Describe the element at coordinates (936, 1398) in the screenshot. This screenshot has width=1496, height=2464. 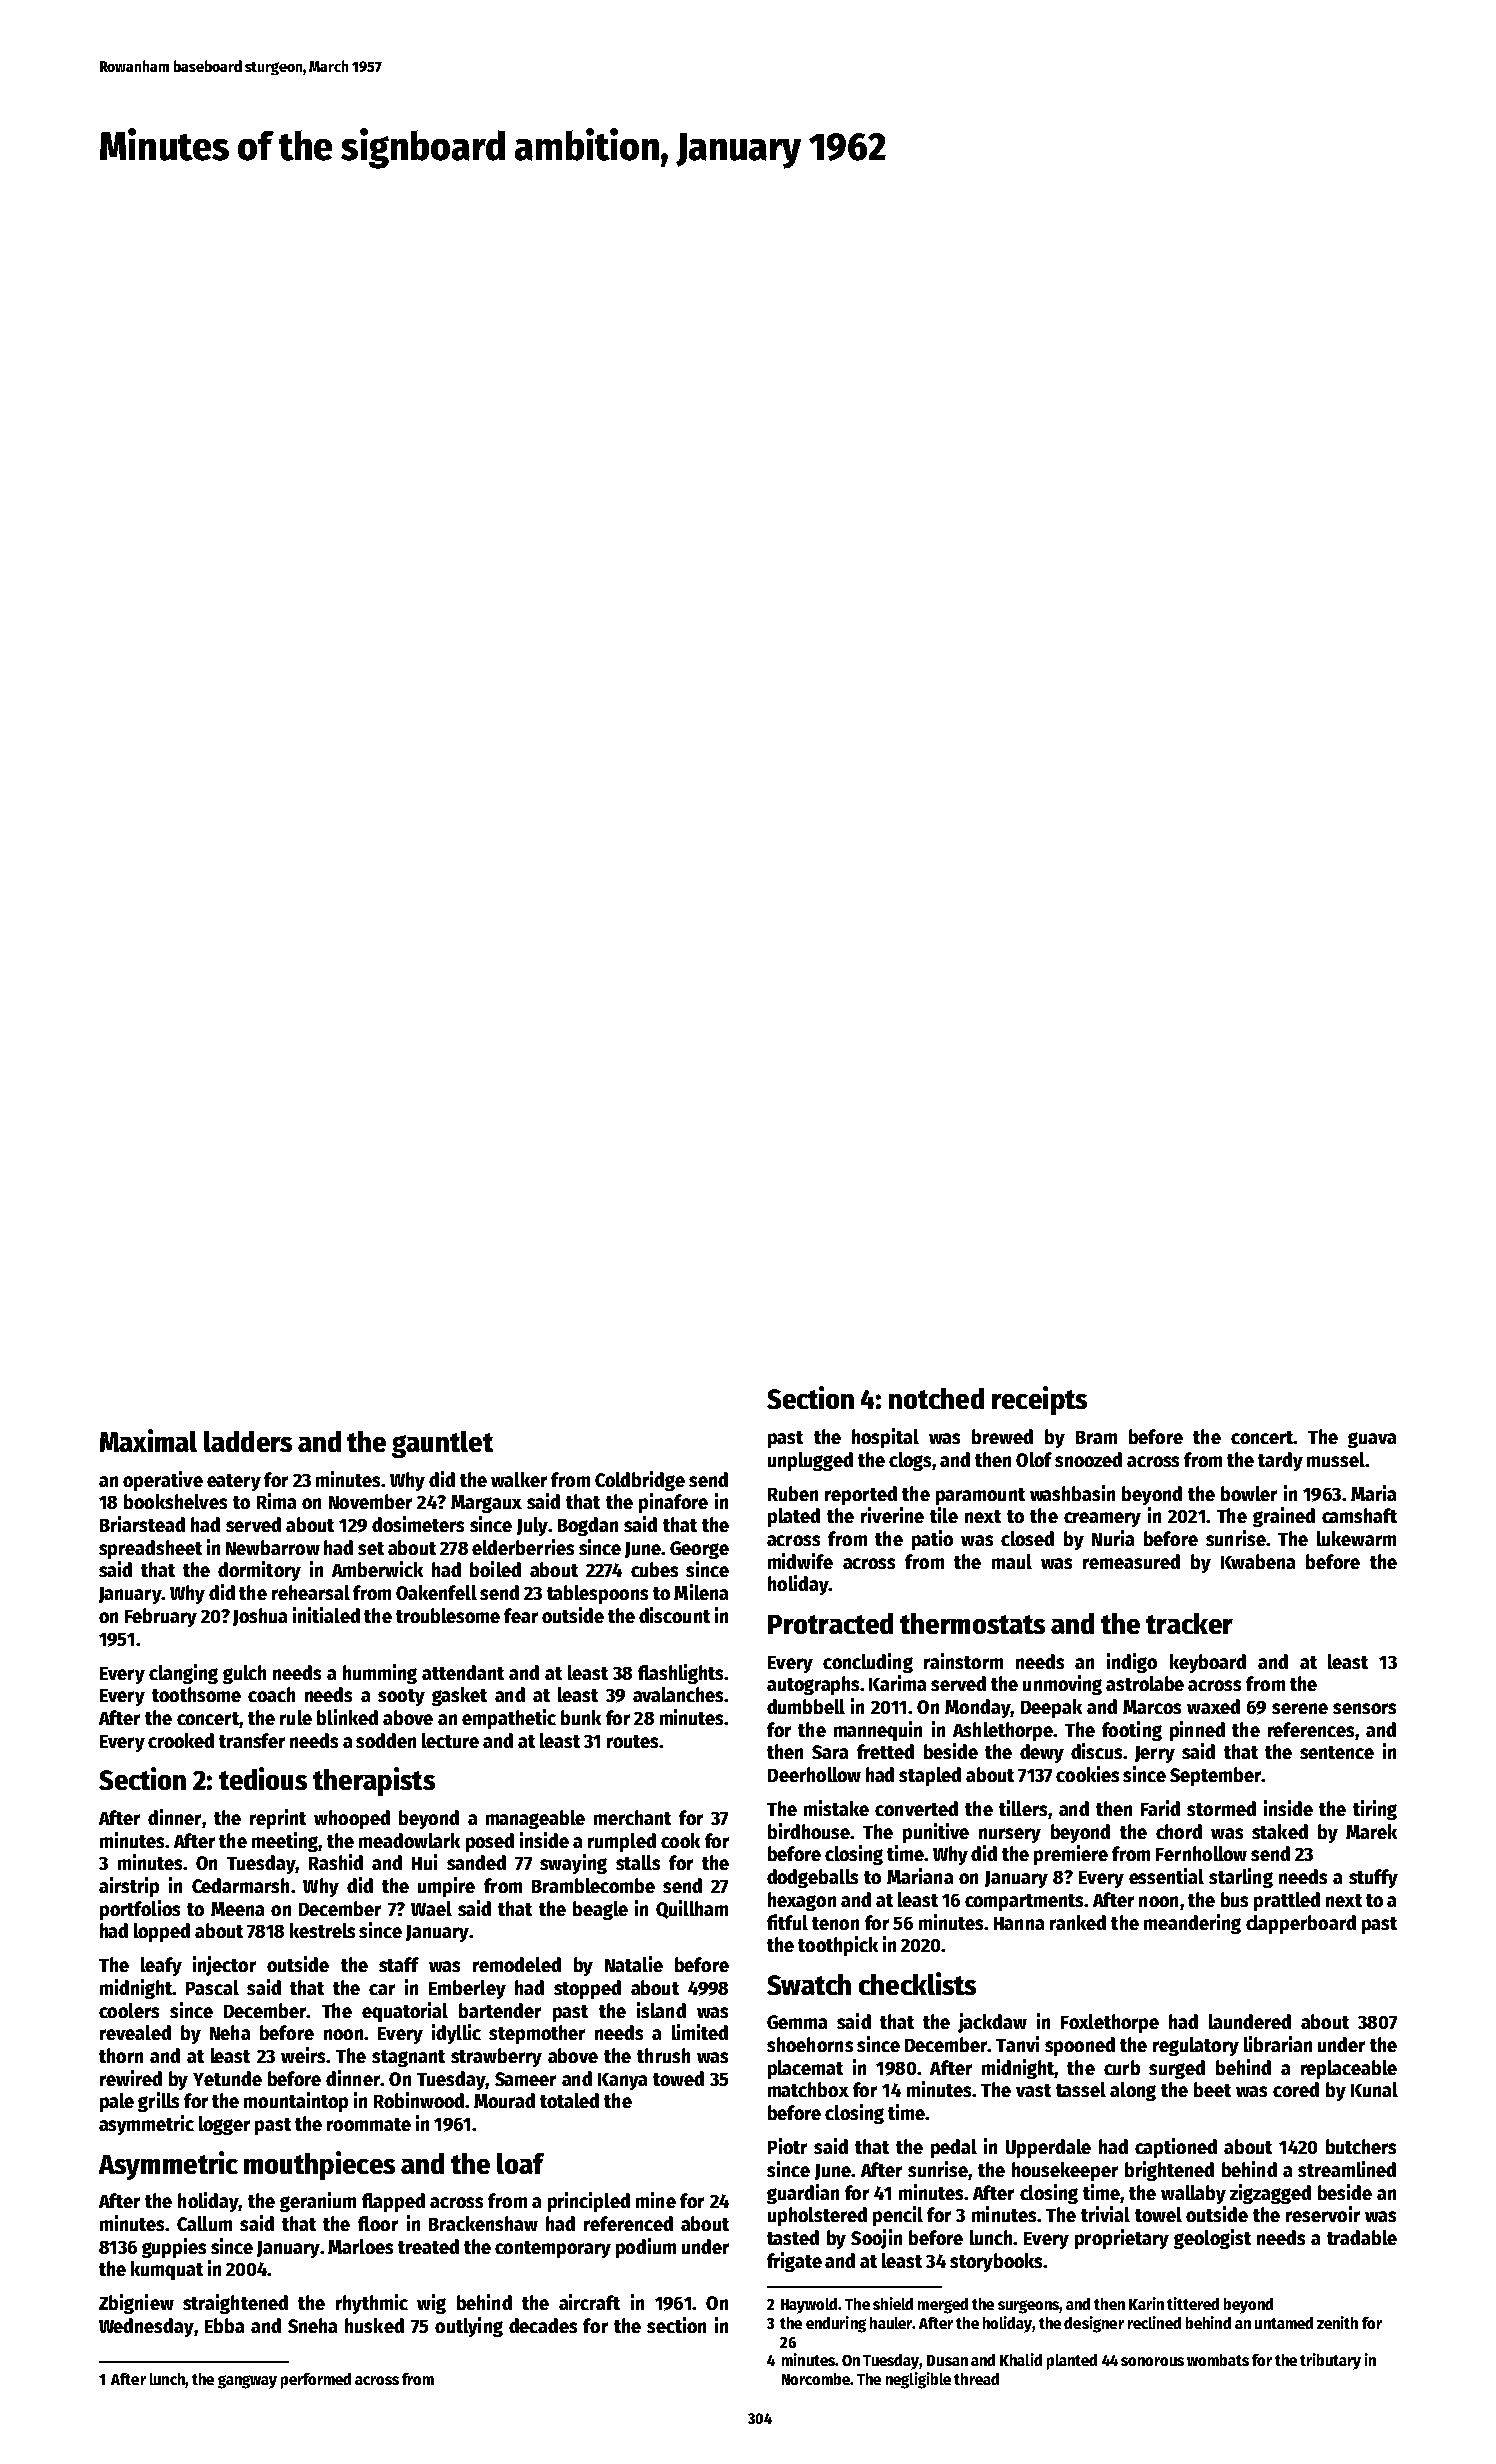
I see `notched` at that location.
